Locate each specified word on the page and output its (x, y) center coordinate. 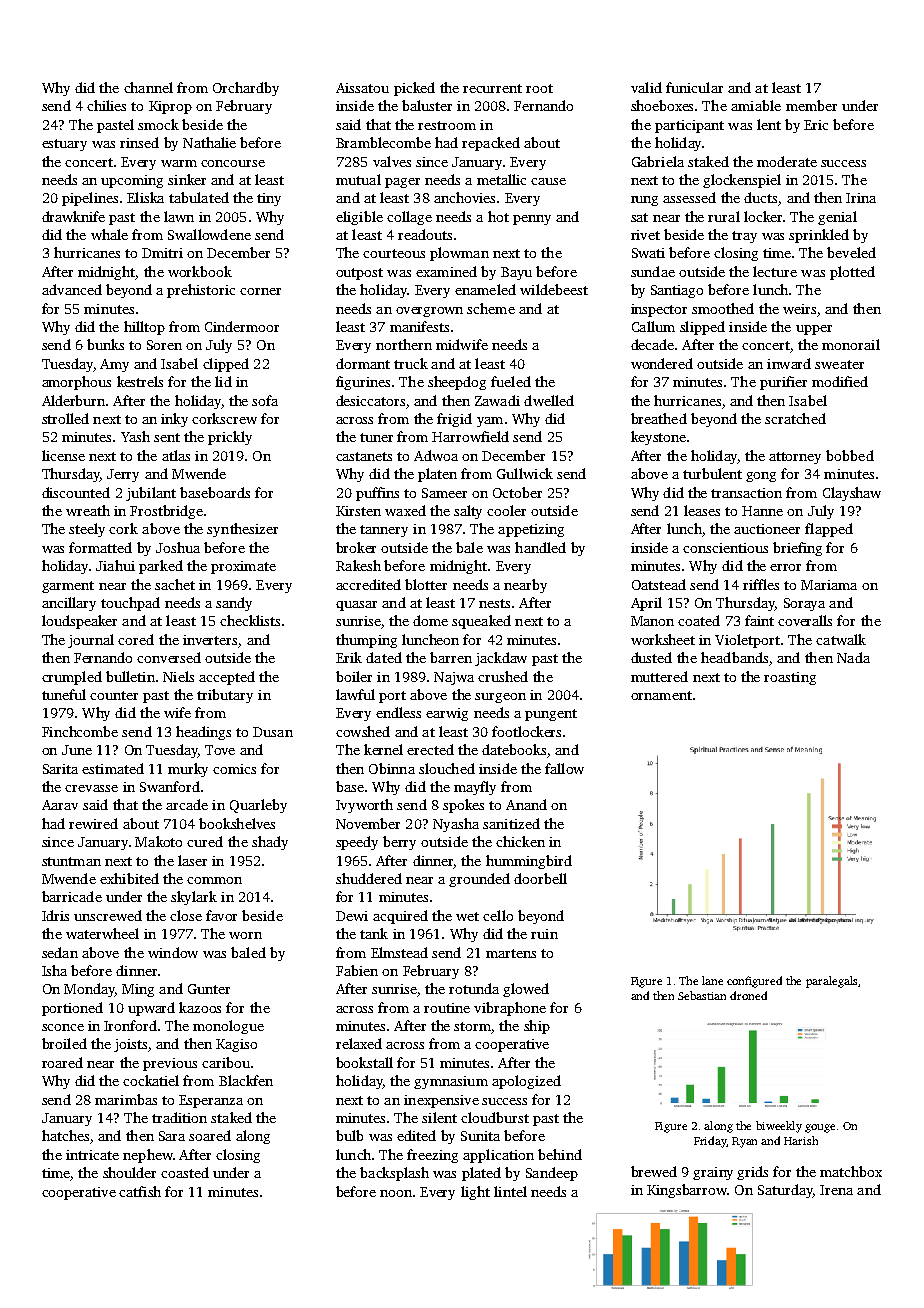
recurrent (492, 88)
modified (840, 381)
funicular (694, 87)
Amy (114, 365)
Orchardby (246, 89)
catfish (140, 1191)
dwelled (549, 400)
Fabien (357, 970)
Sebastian (702, 995)
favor (221, 915)
